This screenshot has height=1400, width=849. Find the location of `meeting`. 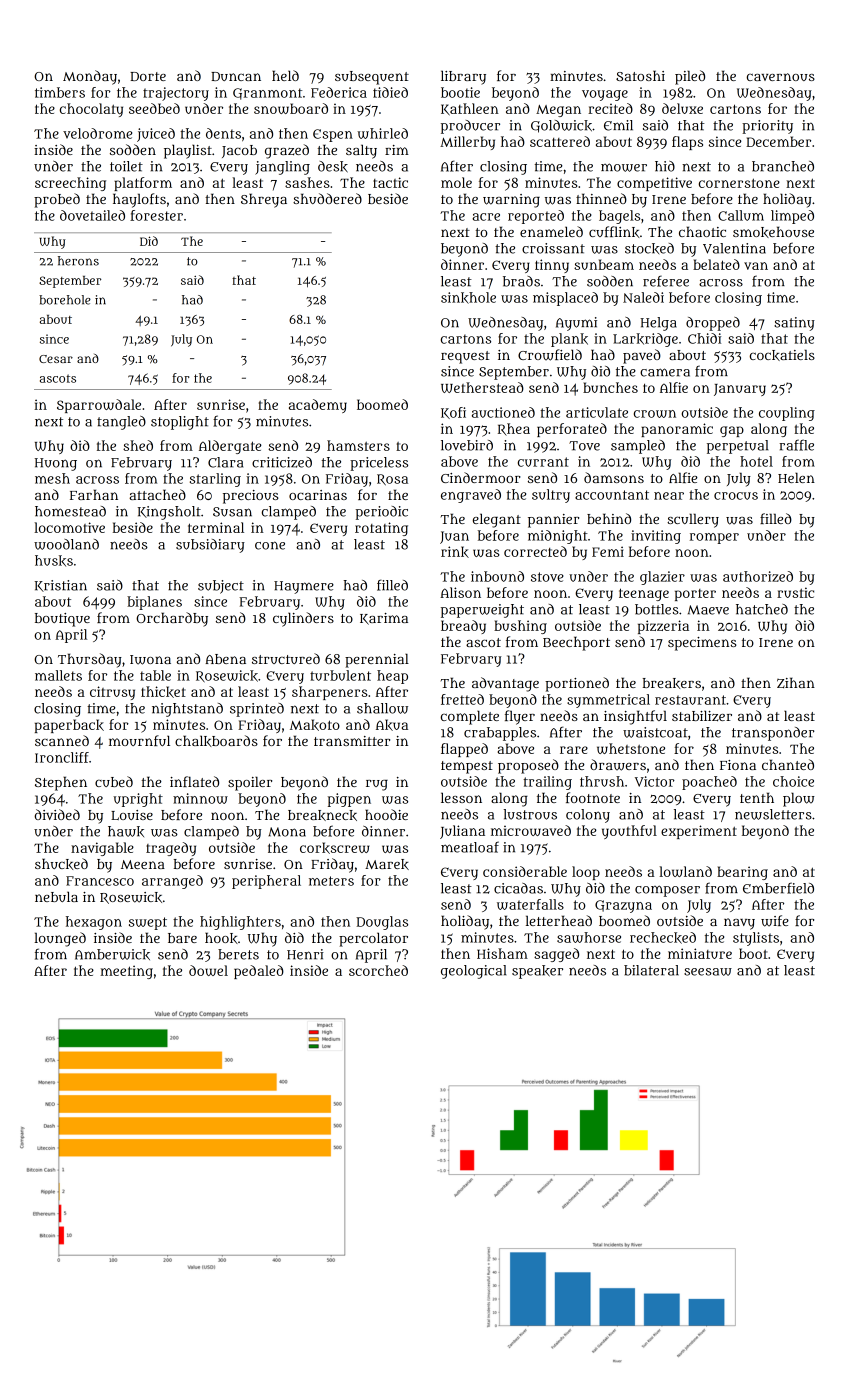

meeting is located at coordinates (126, 972).
